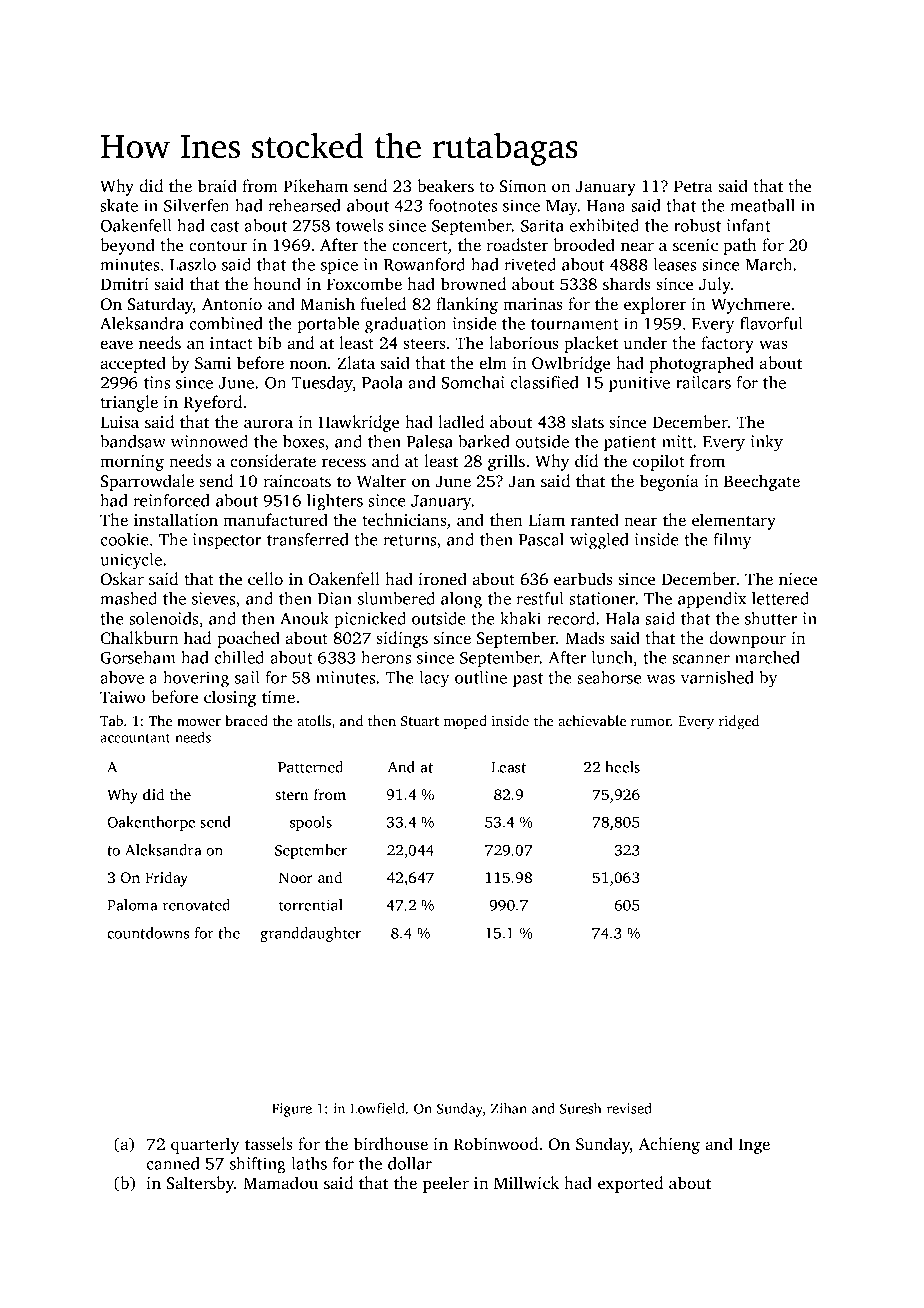  What do you see at coordinates (200, 1184) in the document?
I see `Saltersby` at bounding box center [200, 1184].
